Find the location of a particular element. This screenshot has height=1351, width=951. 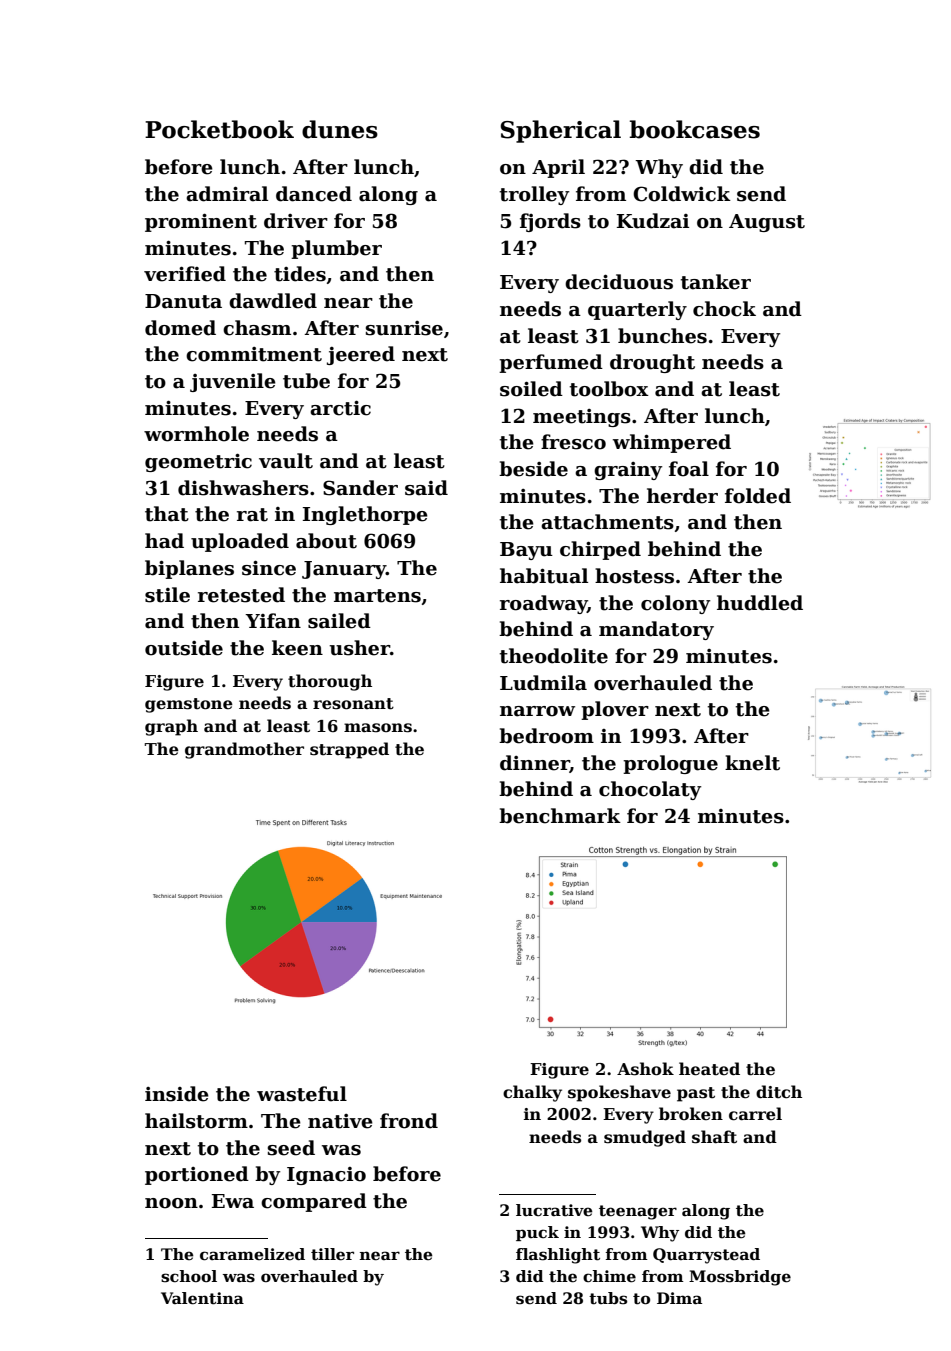

tiller is located at coordinates (332, 1254).
